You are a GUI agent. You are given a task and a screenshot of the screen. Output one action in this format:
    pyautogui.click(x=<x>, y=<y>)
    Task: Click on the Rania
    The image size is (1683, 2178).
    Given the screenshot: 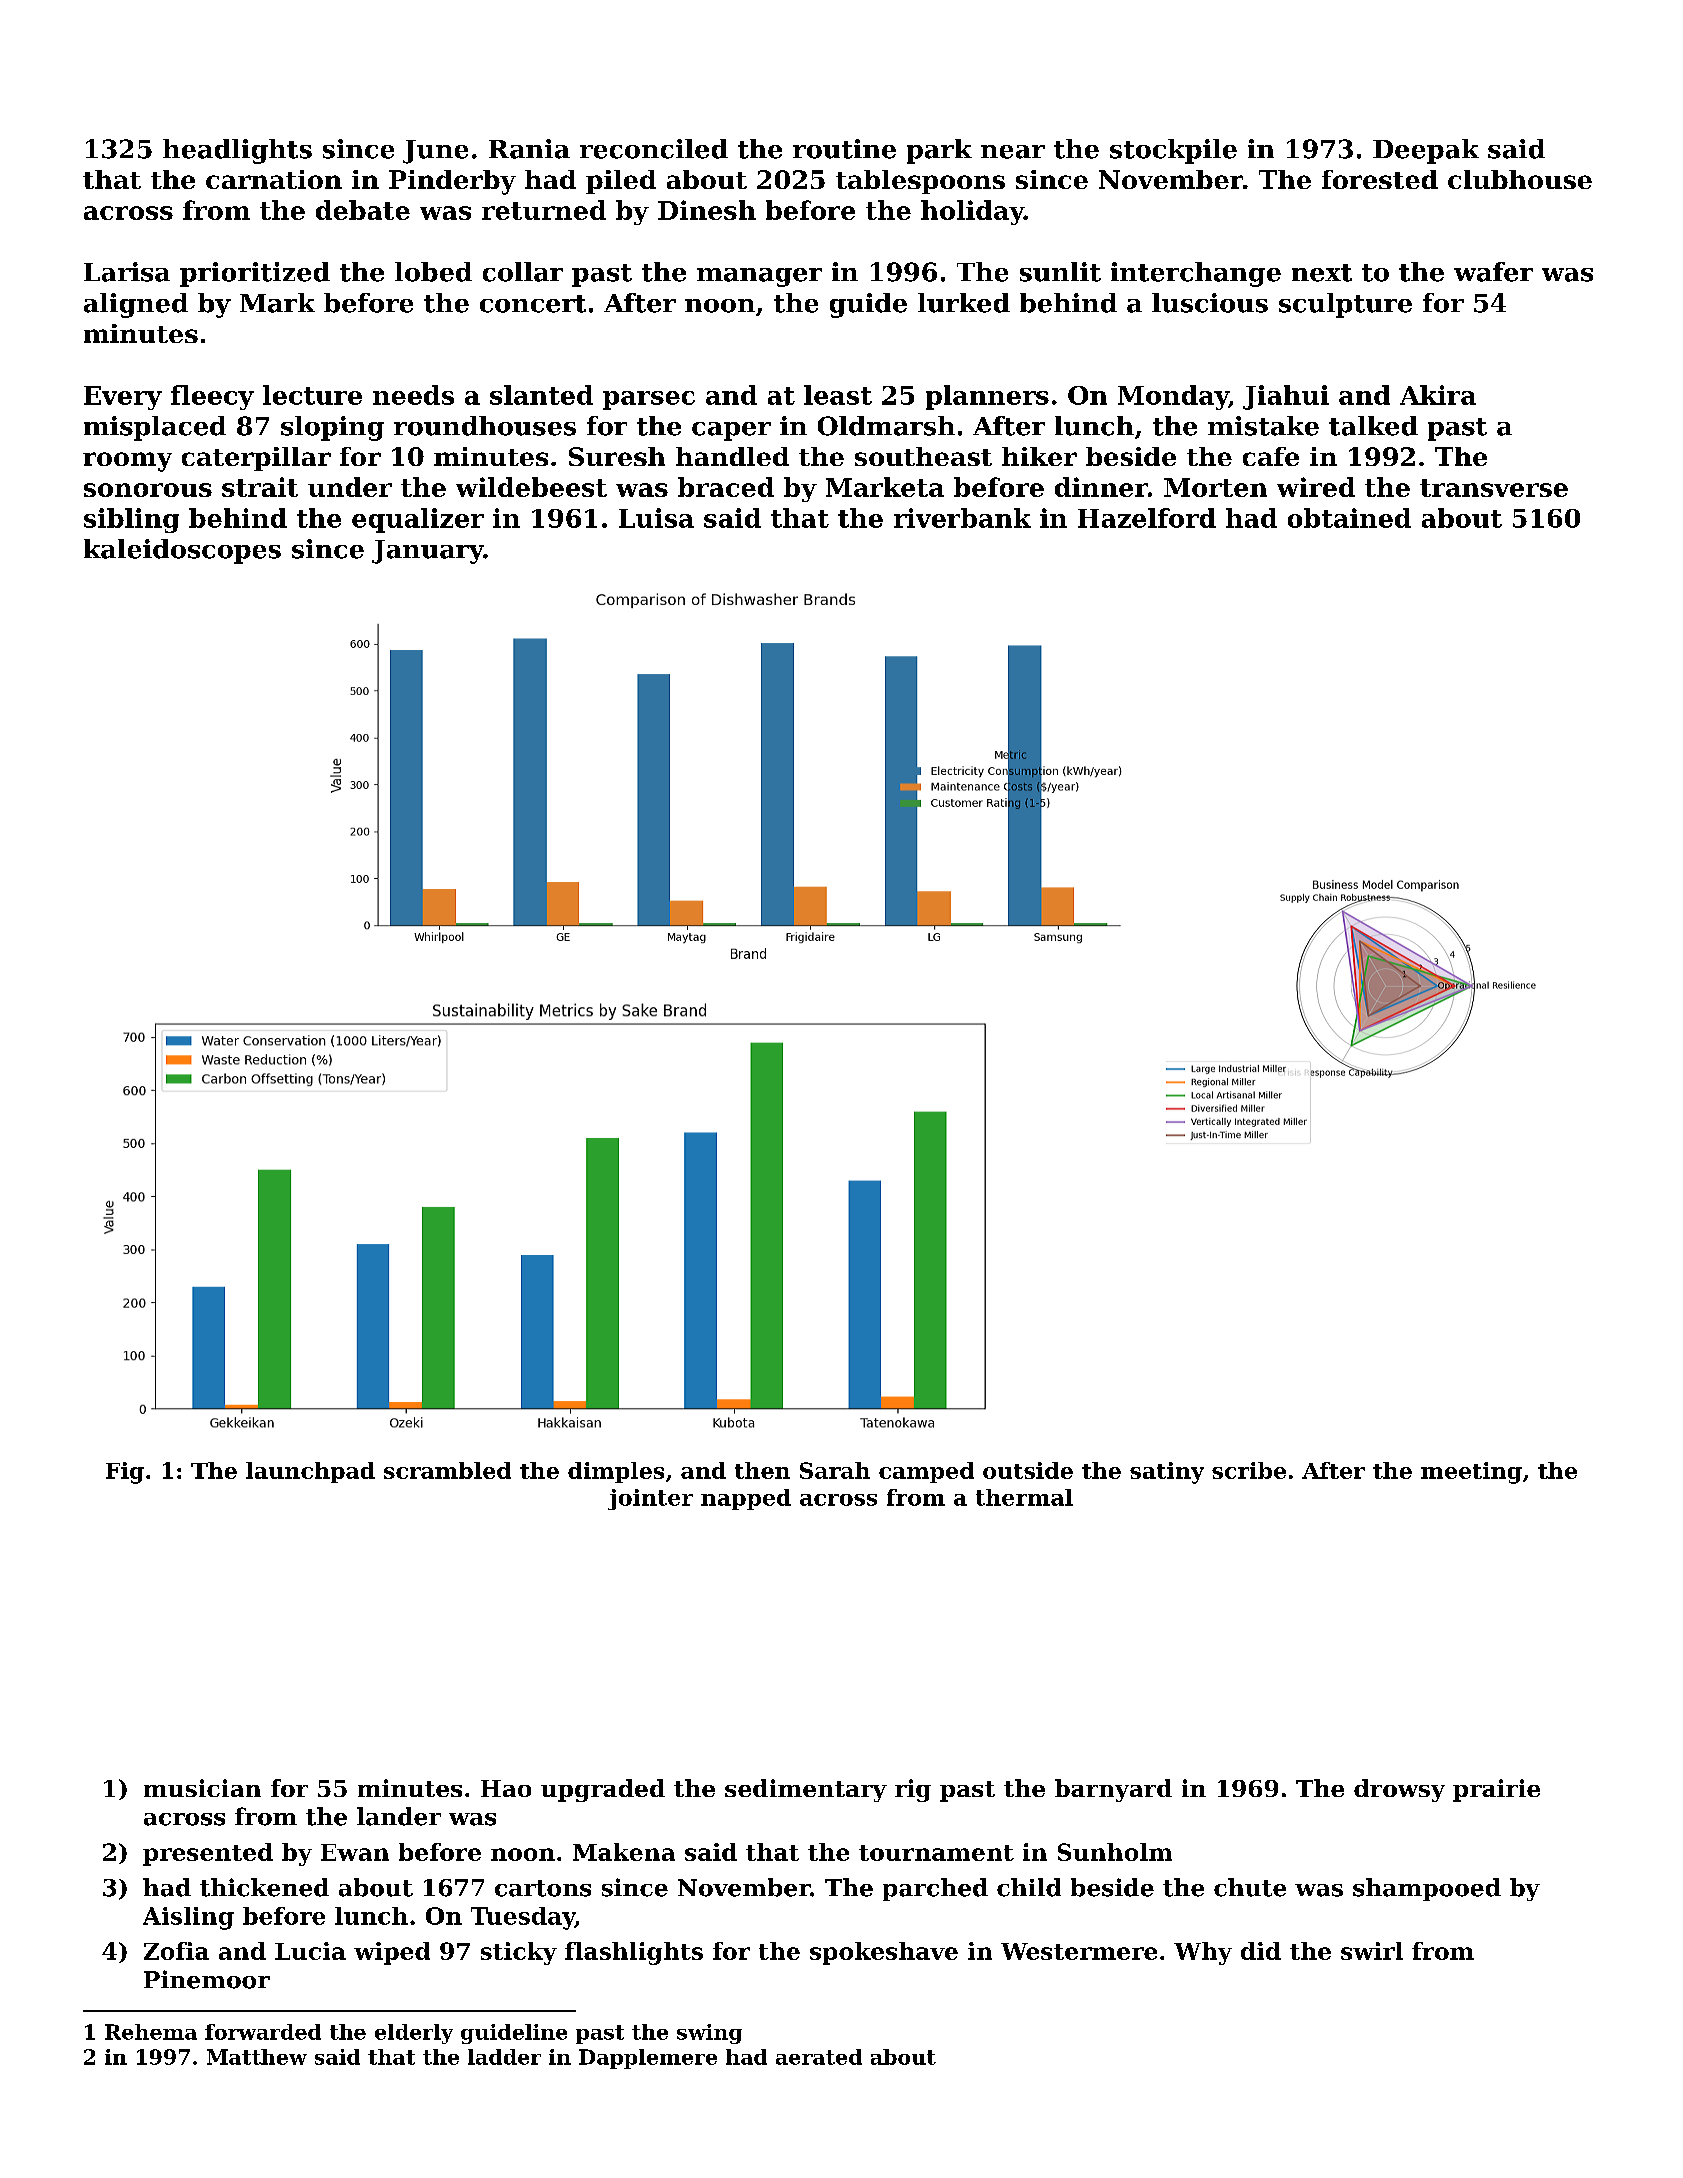 What is the action you would take?
    pyautogui.click(x=529, y=149)
